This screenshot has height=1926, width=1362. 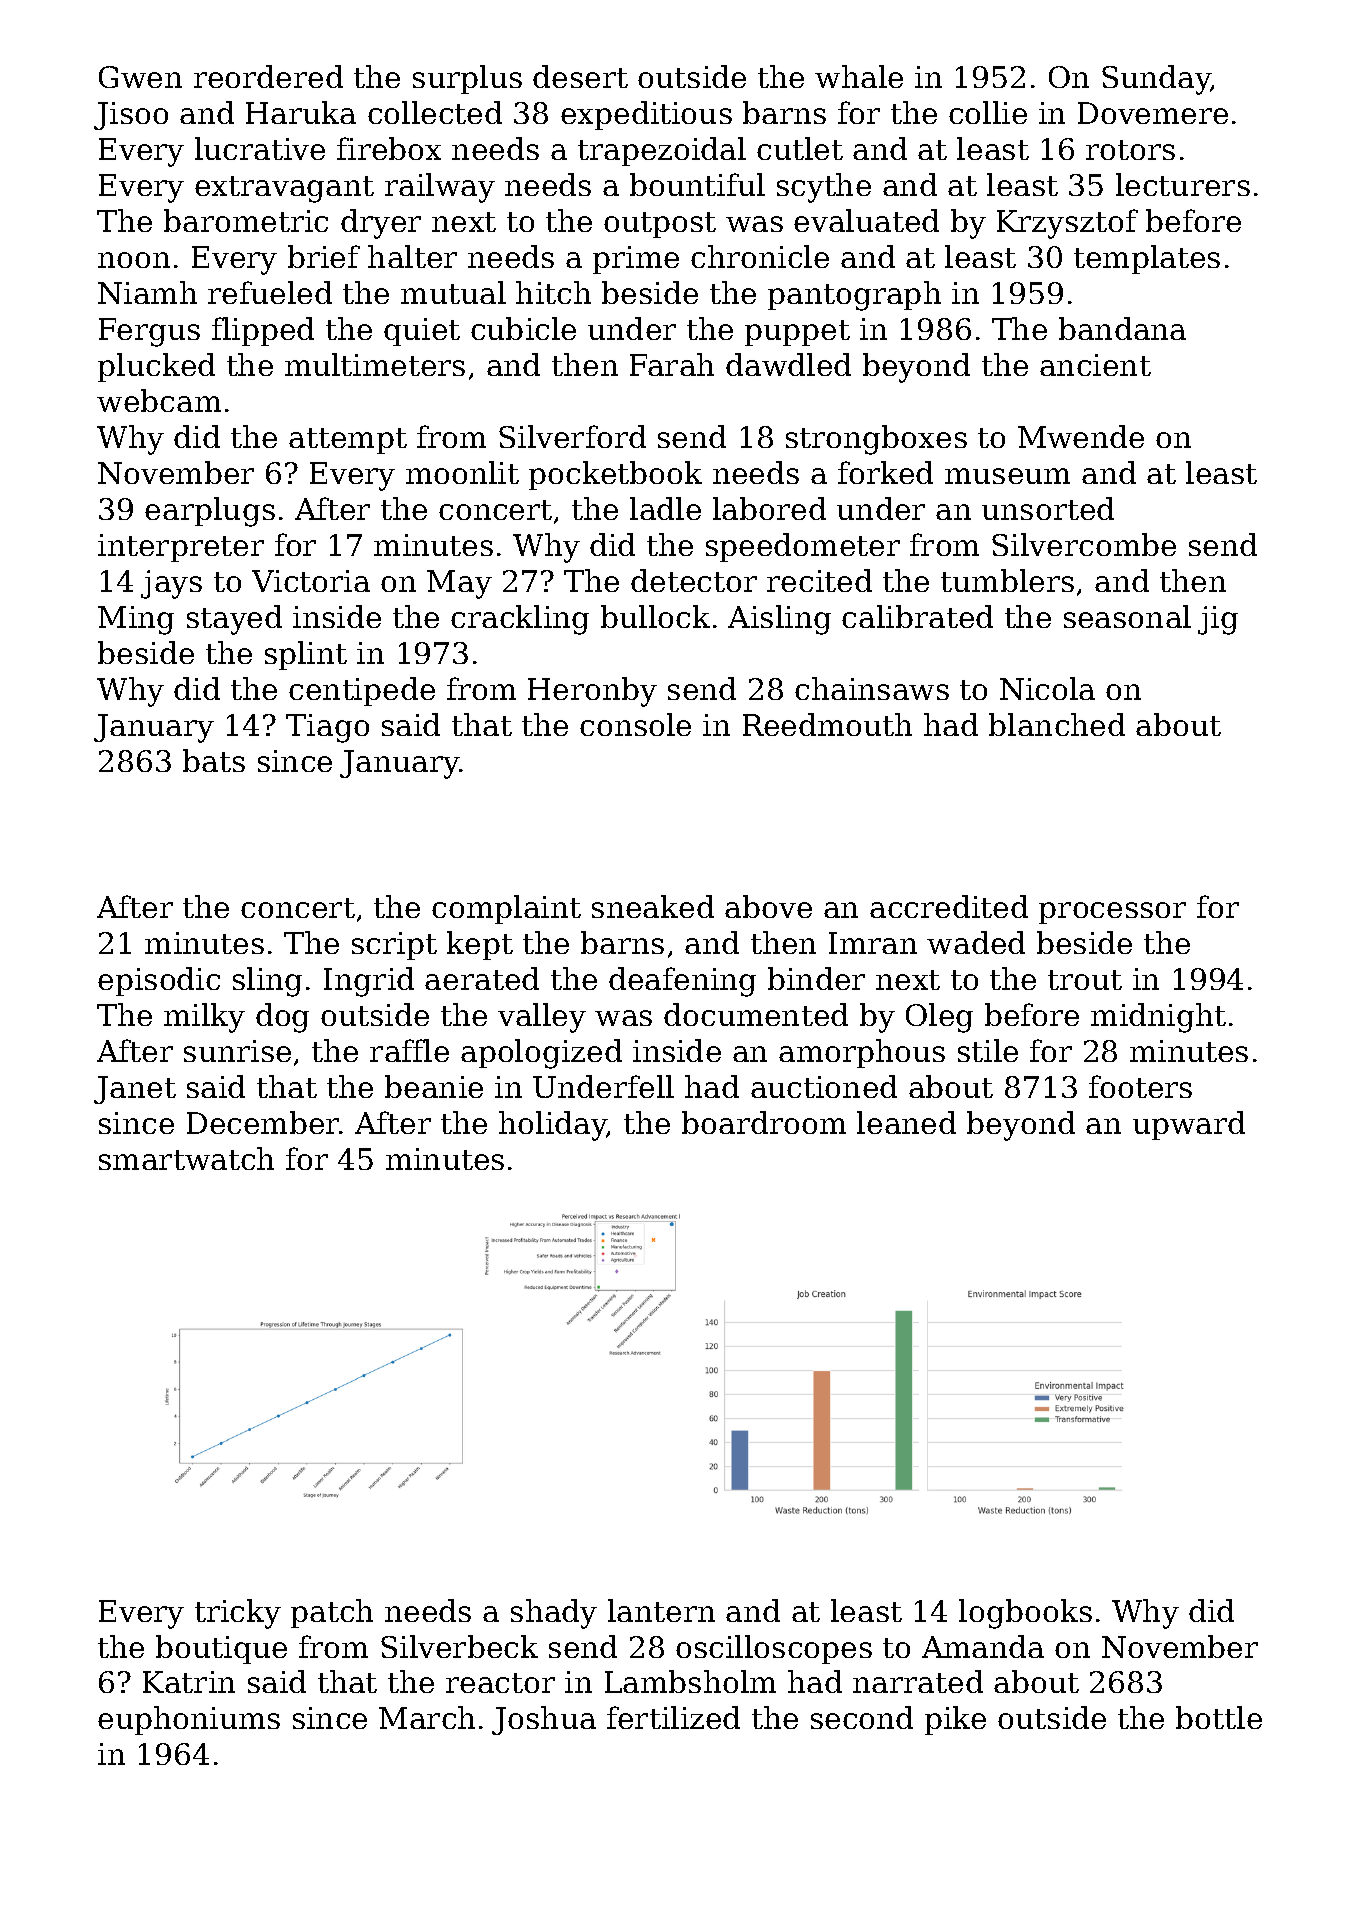 What do you see at coordinates (389, 148) in the screenshot?
I see `firebox` at bounding box center [389, 148].
